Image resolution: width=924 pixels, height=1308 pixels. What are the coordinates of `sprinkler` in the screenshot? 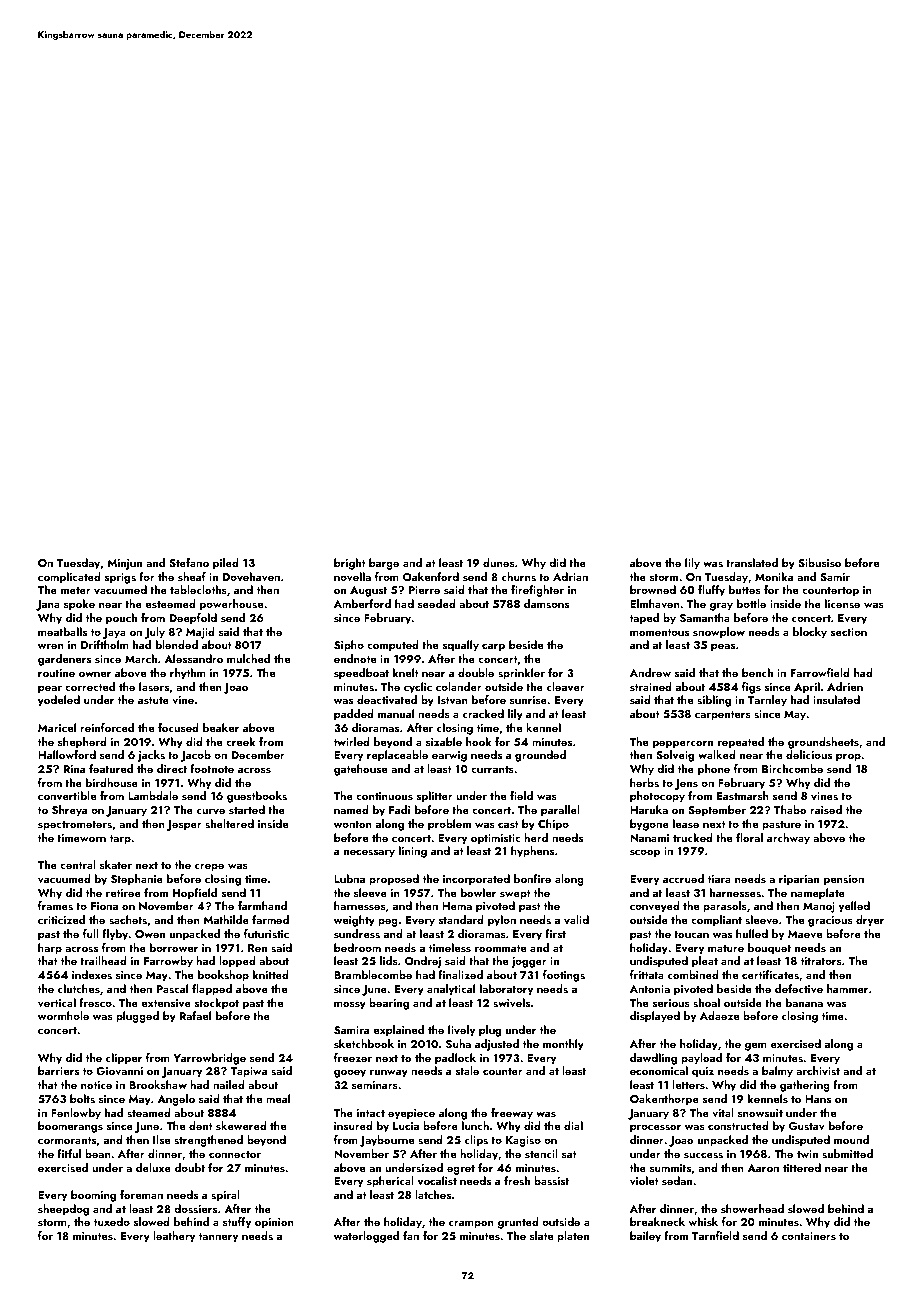 It's located at (521, 674).
